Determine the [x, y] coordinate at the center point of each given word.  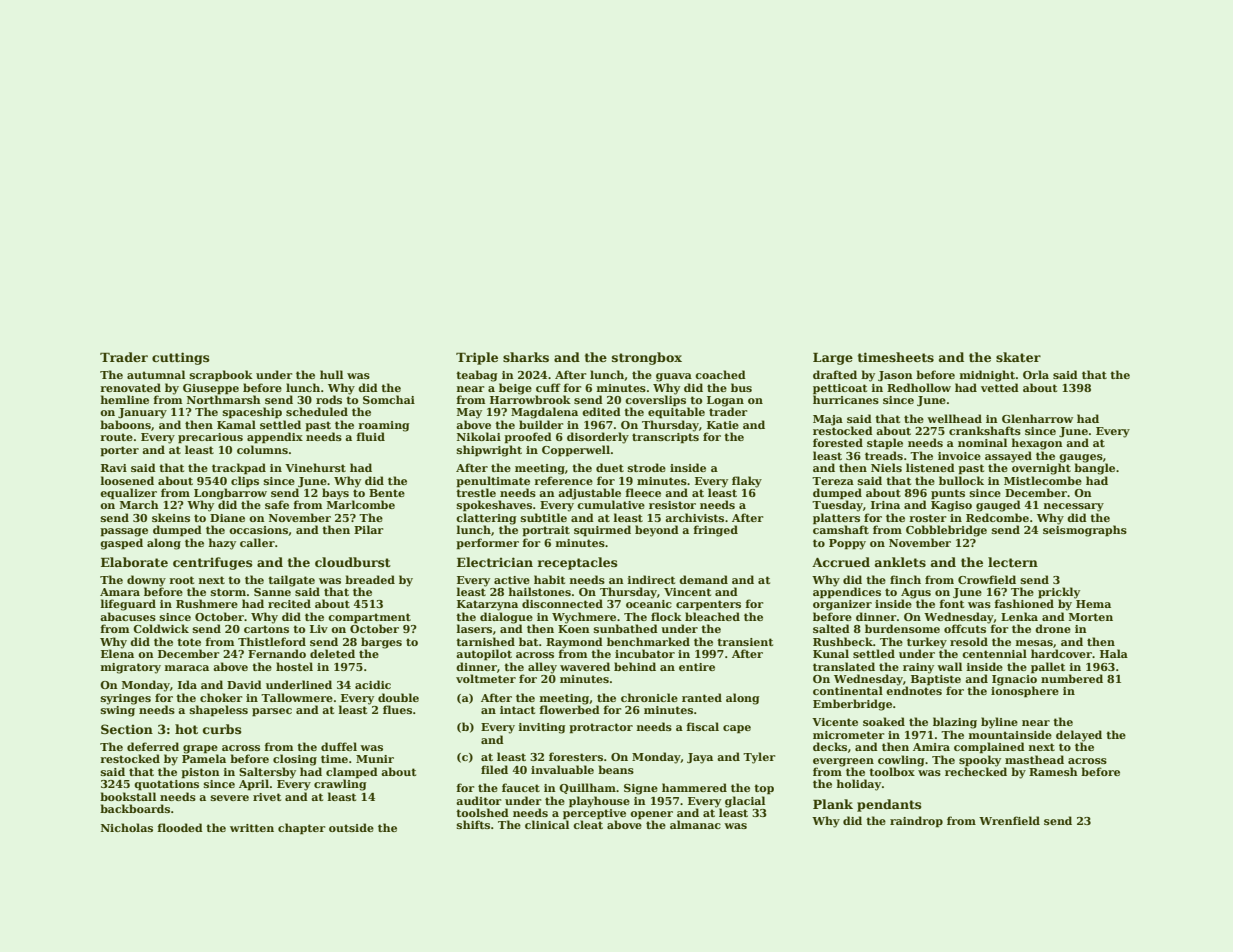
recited [289, 603]
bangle [1094, 469]
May [469, 413]
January [142, 413]
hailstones [539, 591]
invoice [959, 456]
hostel [294, 666]
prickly [1059, 593]
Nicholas [127, 827]
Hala [1114, 653]
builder [541, 424]
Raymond [574, 643]
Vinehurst [315, 467]
